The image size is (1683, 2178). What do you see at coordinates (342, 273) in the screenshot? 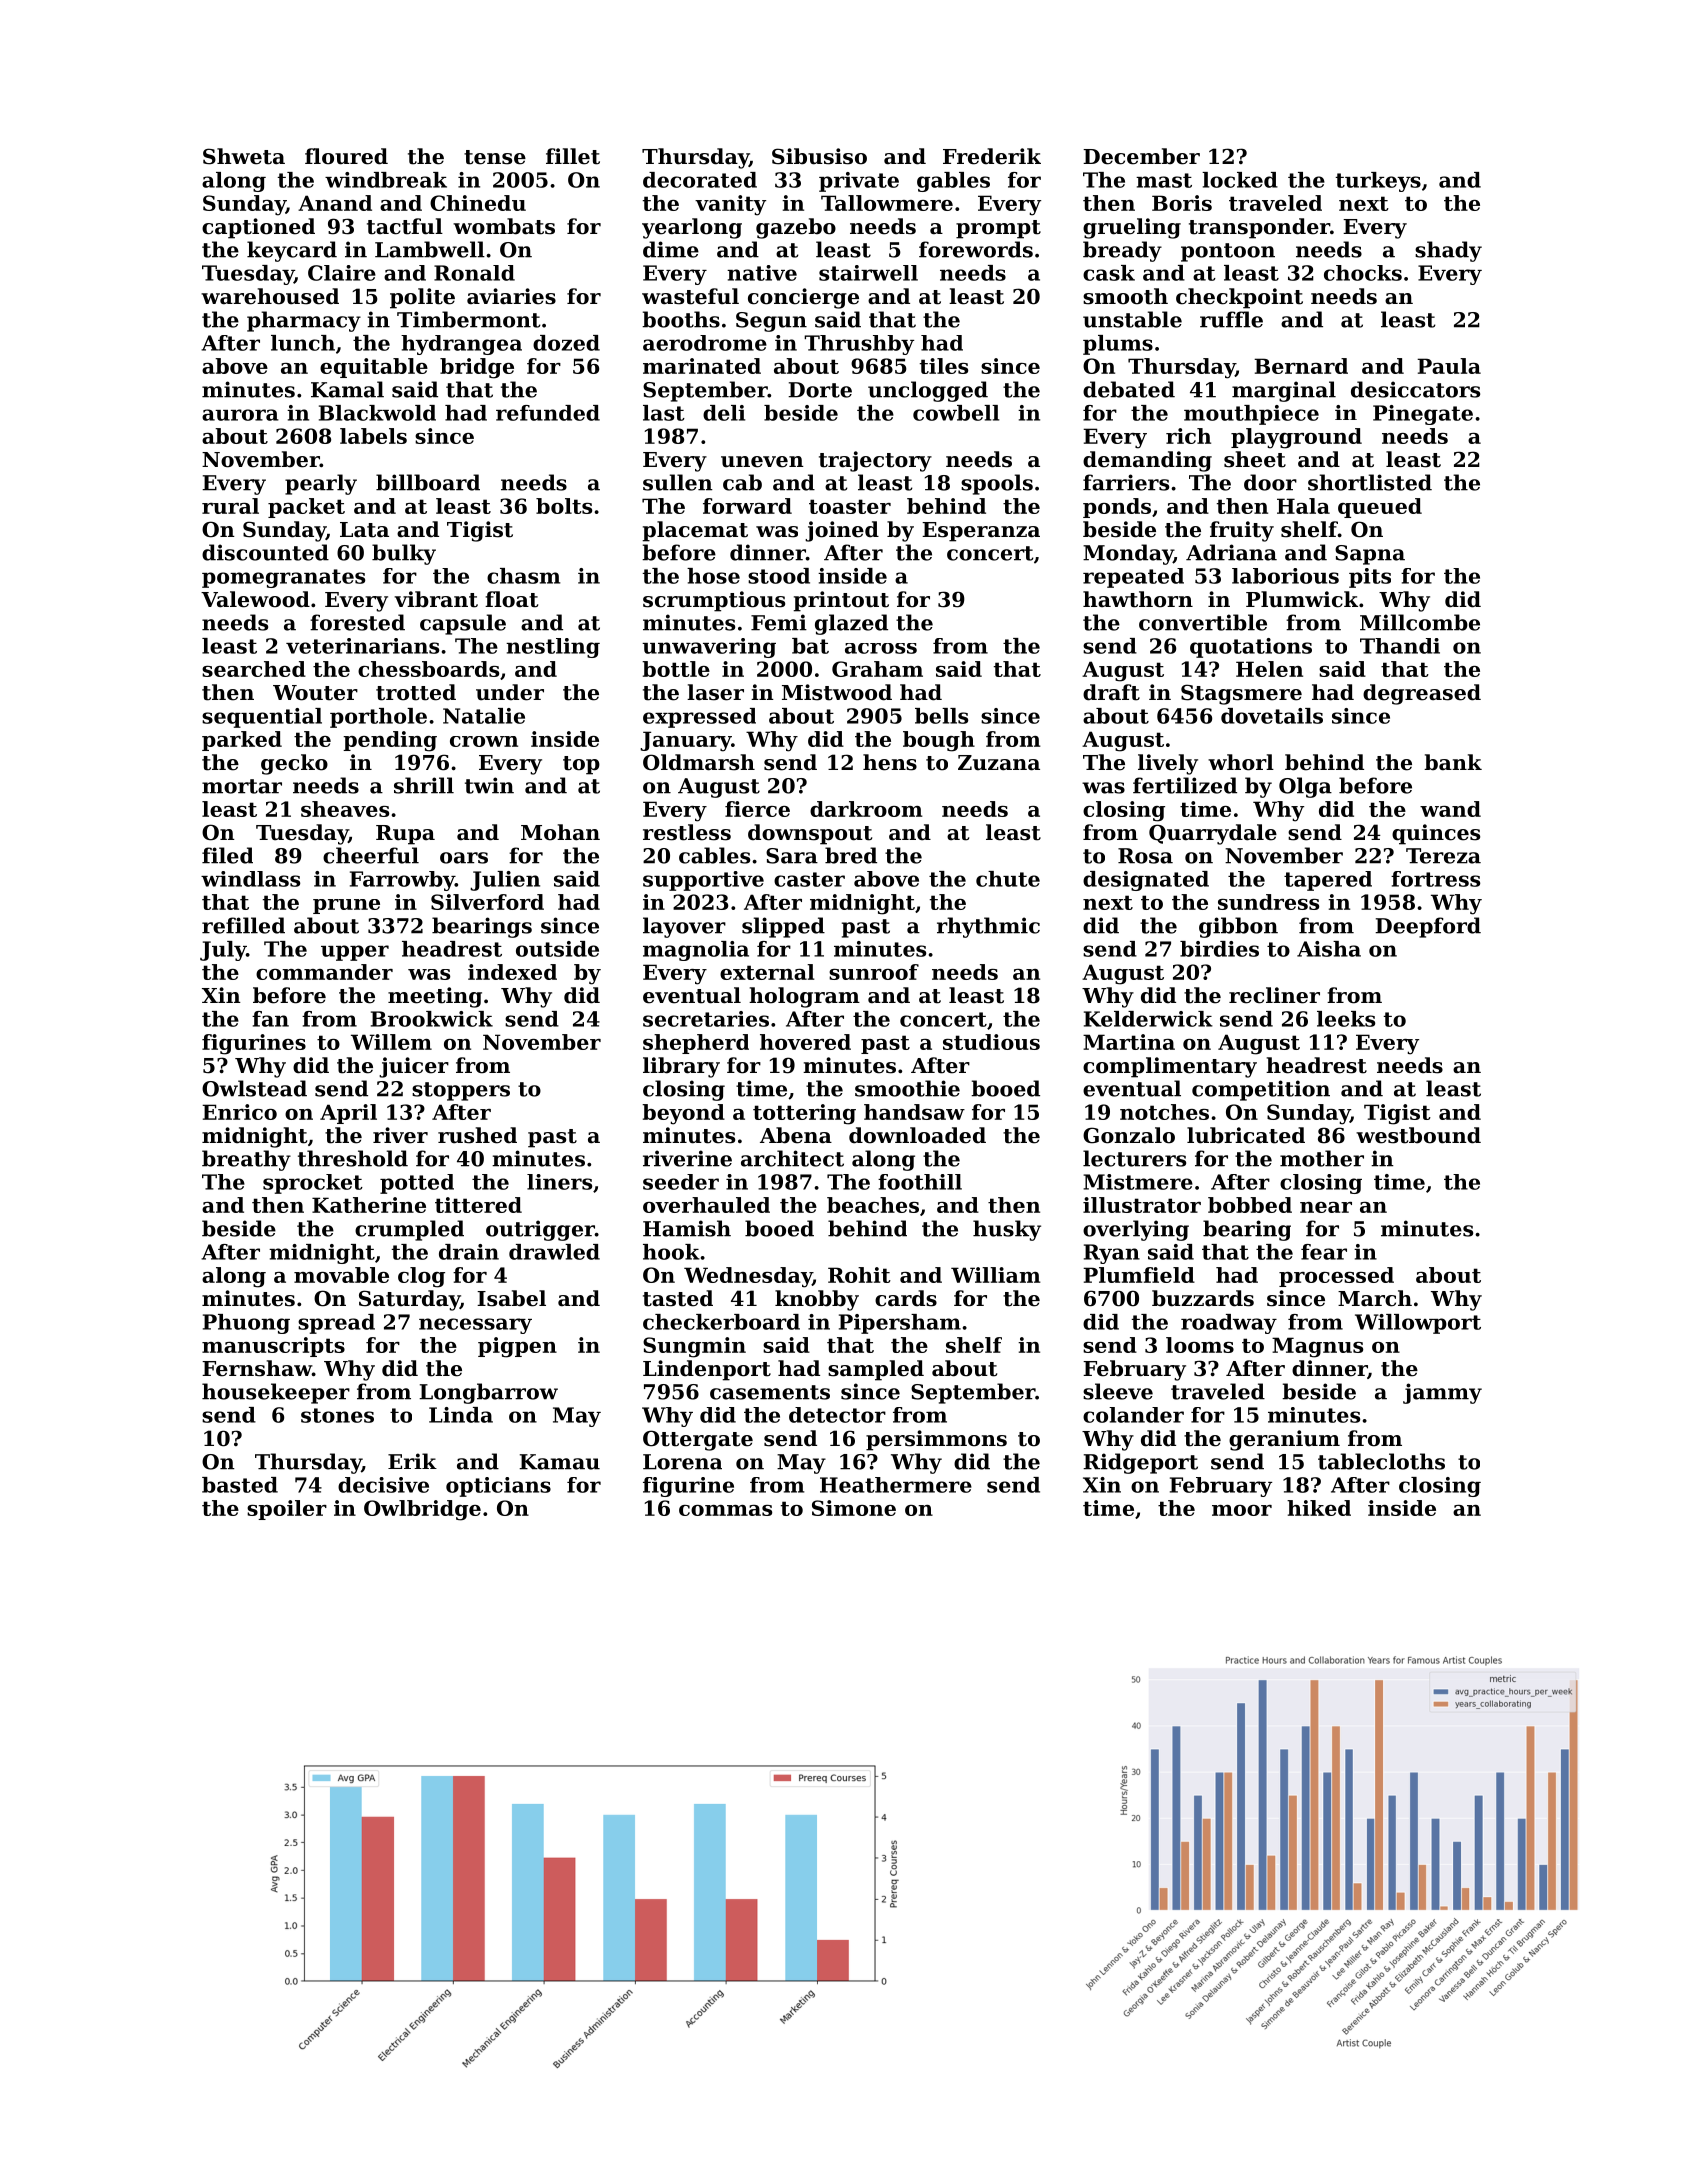
I see `Claire` at bounding box center [342, 273].
